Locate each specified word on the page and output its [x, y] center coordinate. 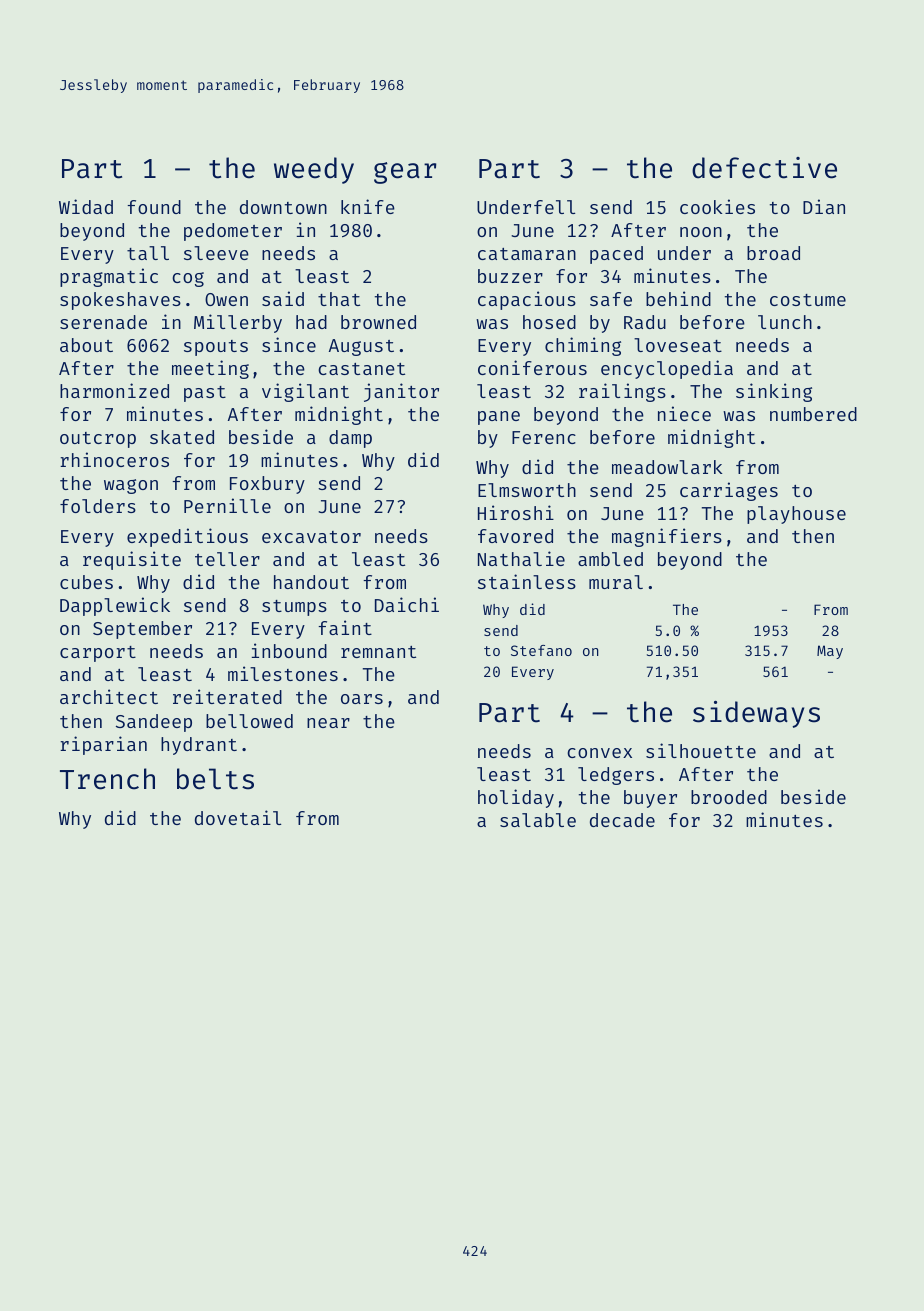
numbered [813, 414]
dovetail [238, 817]
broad [773, 253]
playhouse [796, 515]
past [205, 394]
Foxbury [267, 485]
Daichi [407, 604]
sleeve [216, 253]
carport [98, 654]
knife [368, 206]
